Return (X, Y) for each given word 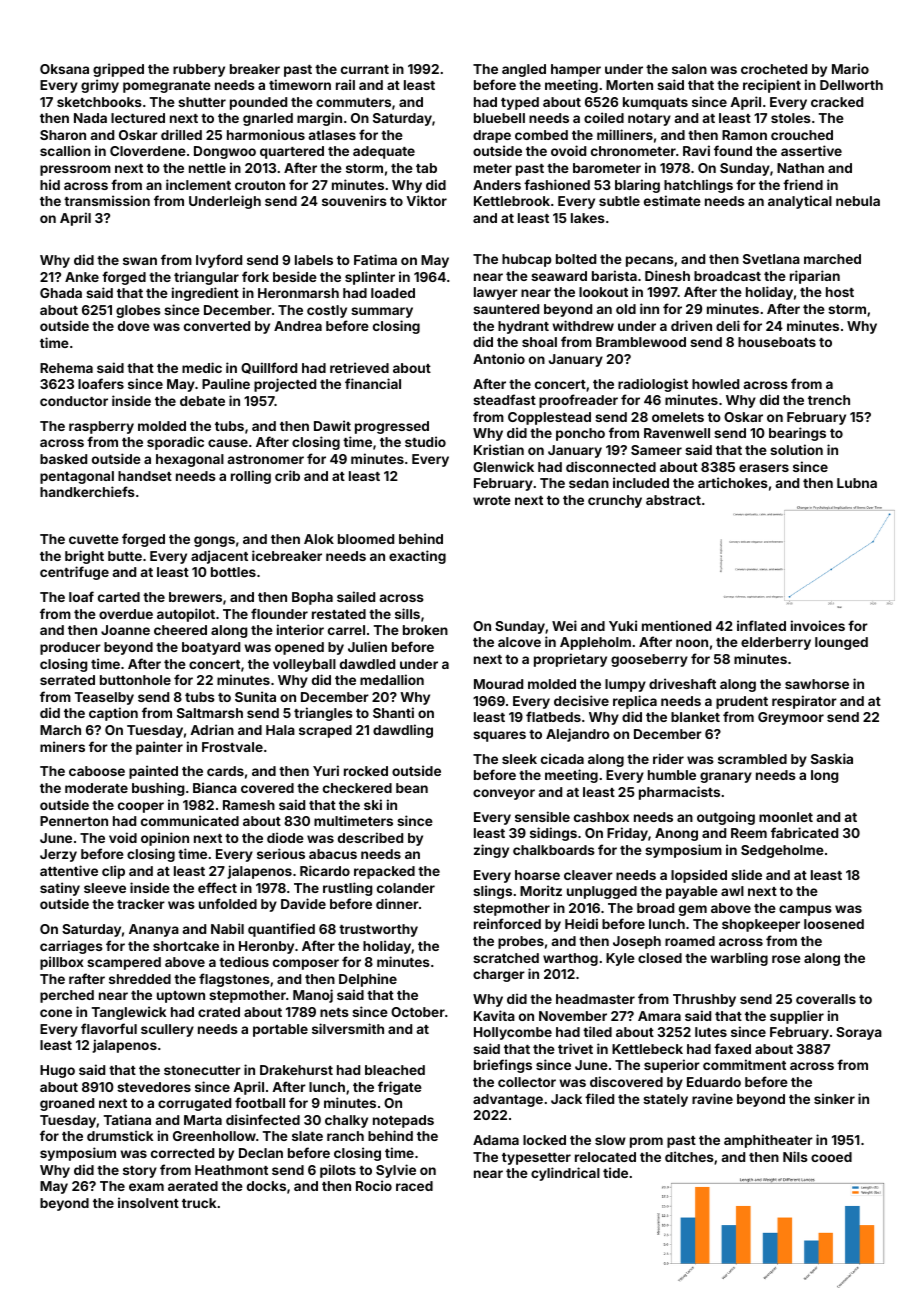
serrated (67, 680)
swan (140, 261)
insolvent (148, 1202)
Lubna (857, 483)
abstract (673, 500)
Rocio (374, 1185)
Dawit (332, 425)
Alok (319, 539)
